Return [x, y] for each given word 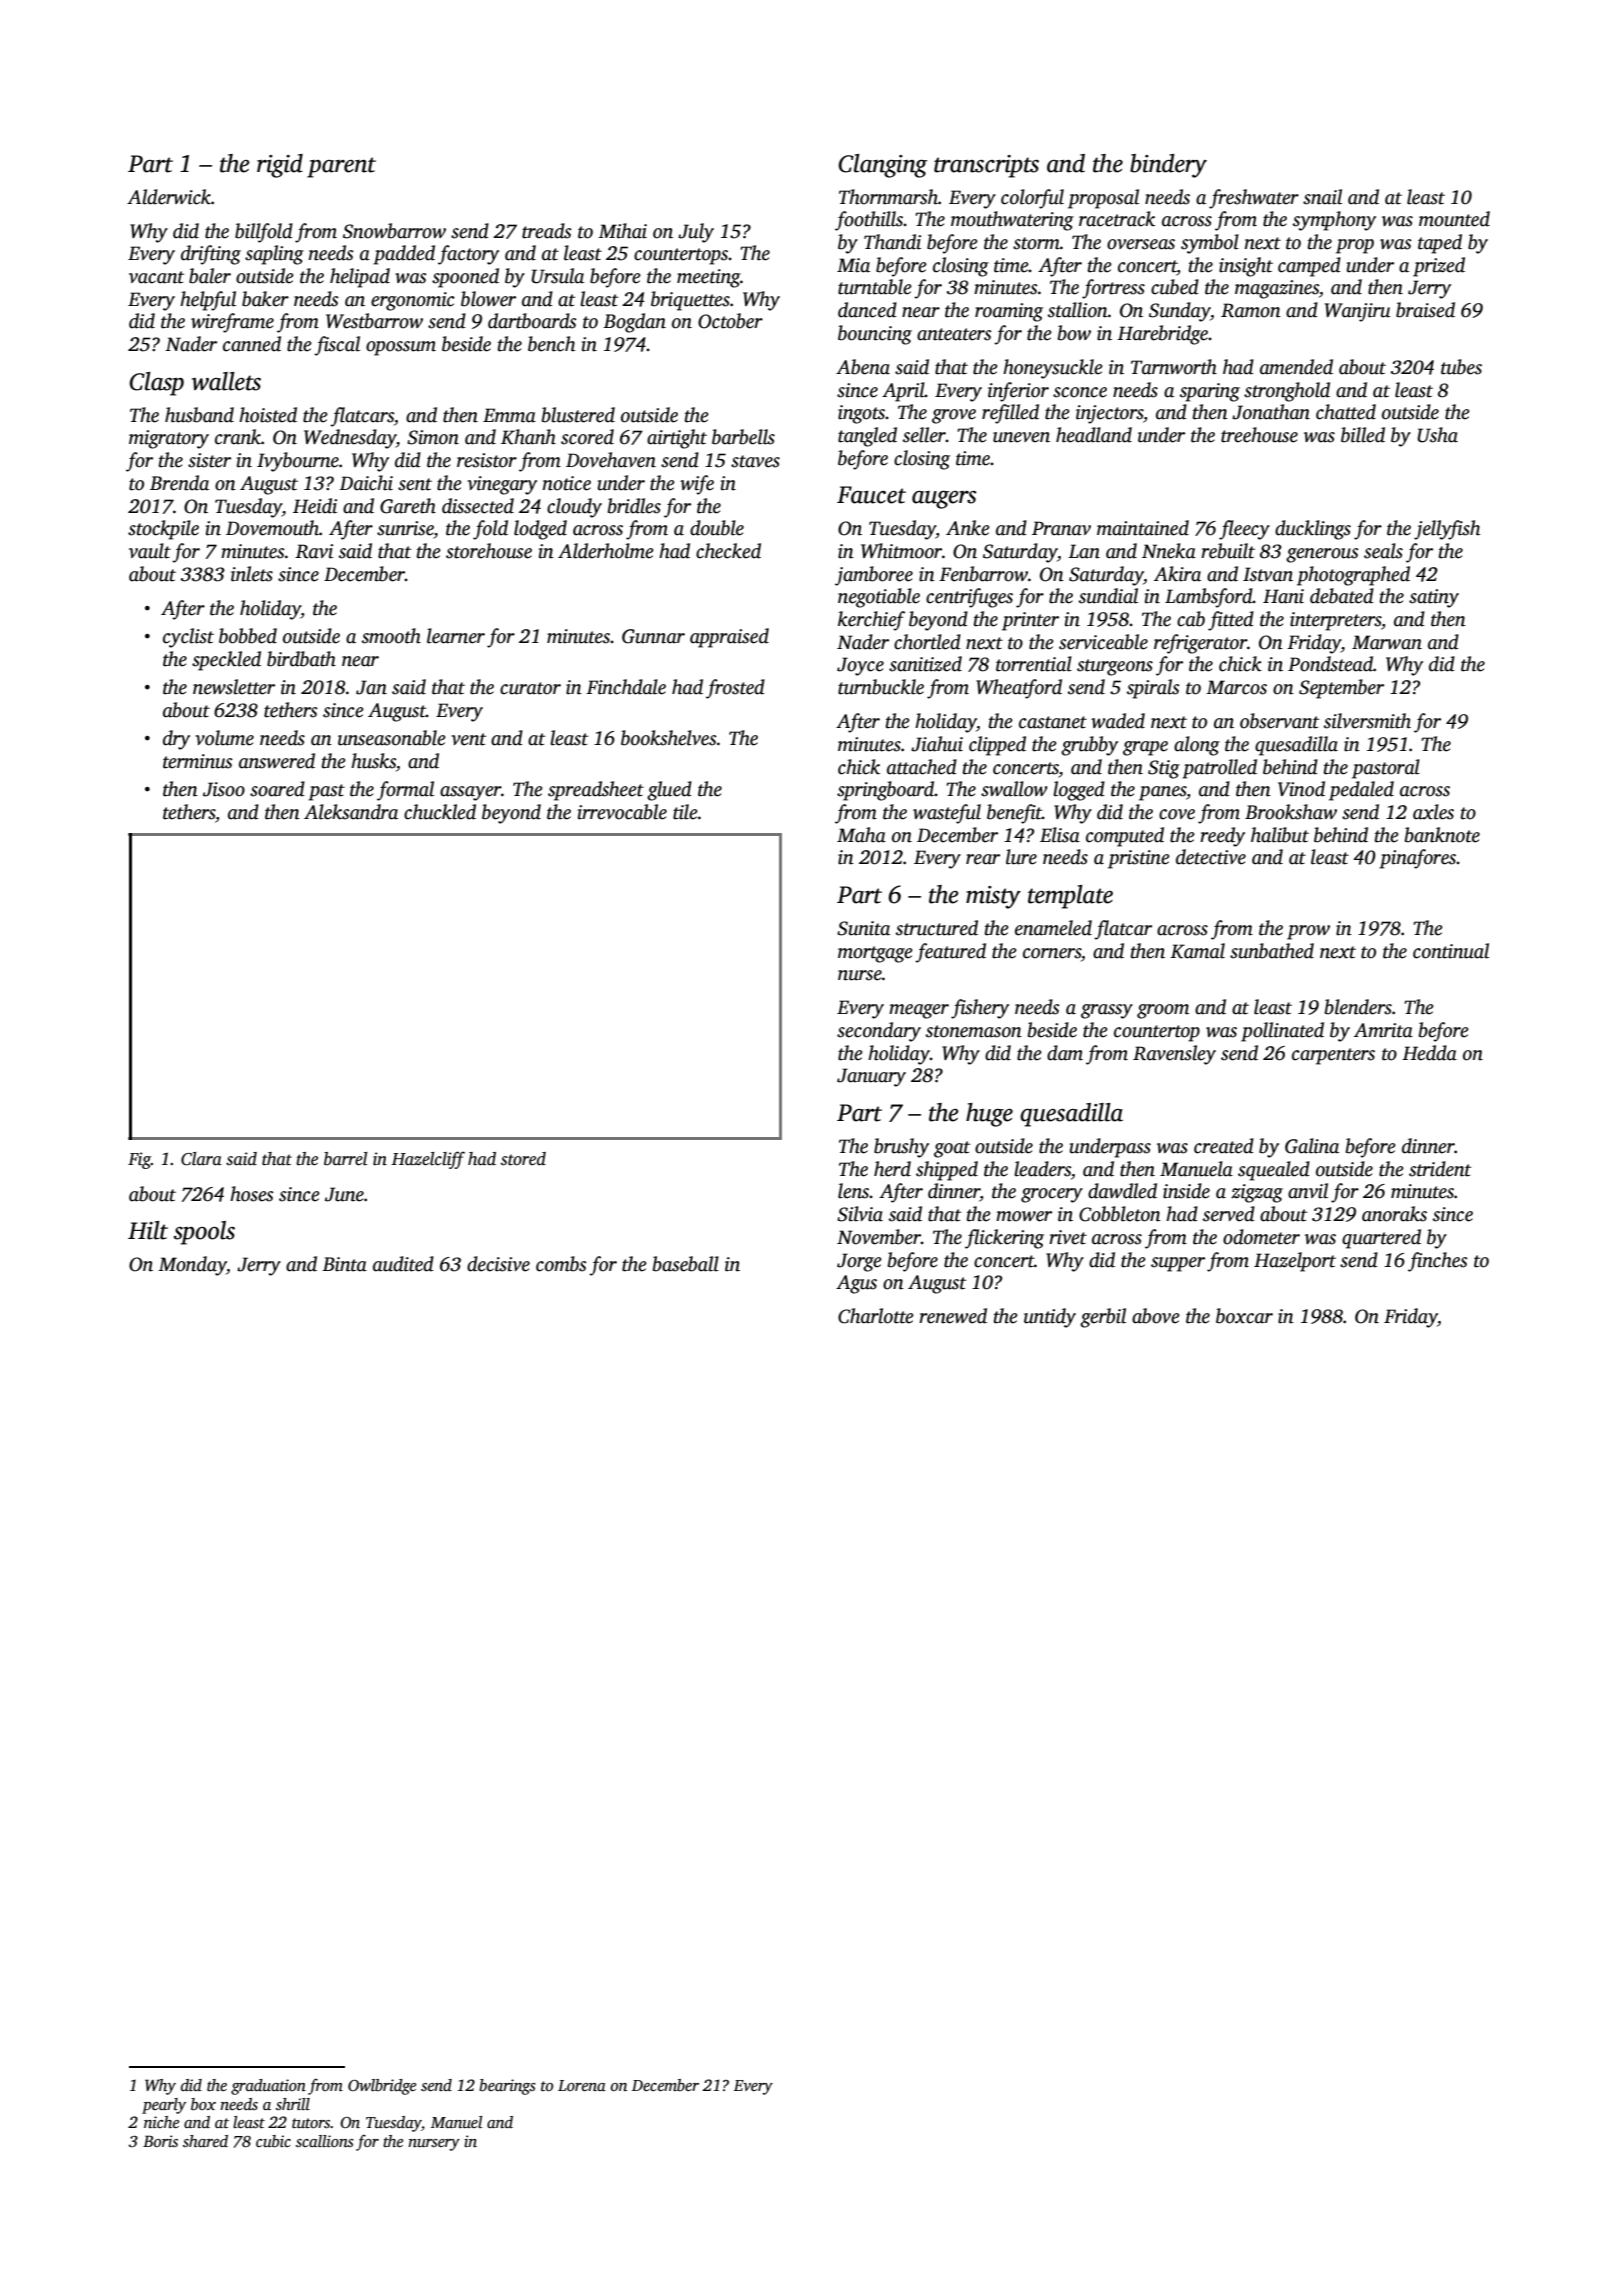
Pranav [1061, 528]
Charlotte [876, 1316]
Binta [344, 1264]
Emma [509, 415]
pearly [164, 2106]
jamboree [874, 576]
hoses [252, 1194]
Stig [1164, 769]
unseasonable [392, 738]
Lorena [582, 2085]
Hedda [1429, 1053]
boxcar [1244, 1316]
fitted [1231, 621]
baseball [686, 1264]
